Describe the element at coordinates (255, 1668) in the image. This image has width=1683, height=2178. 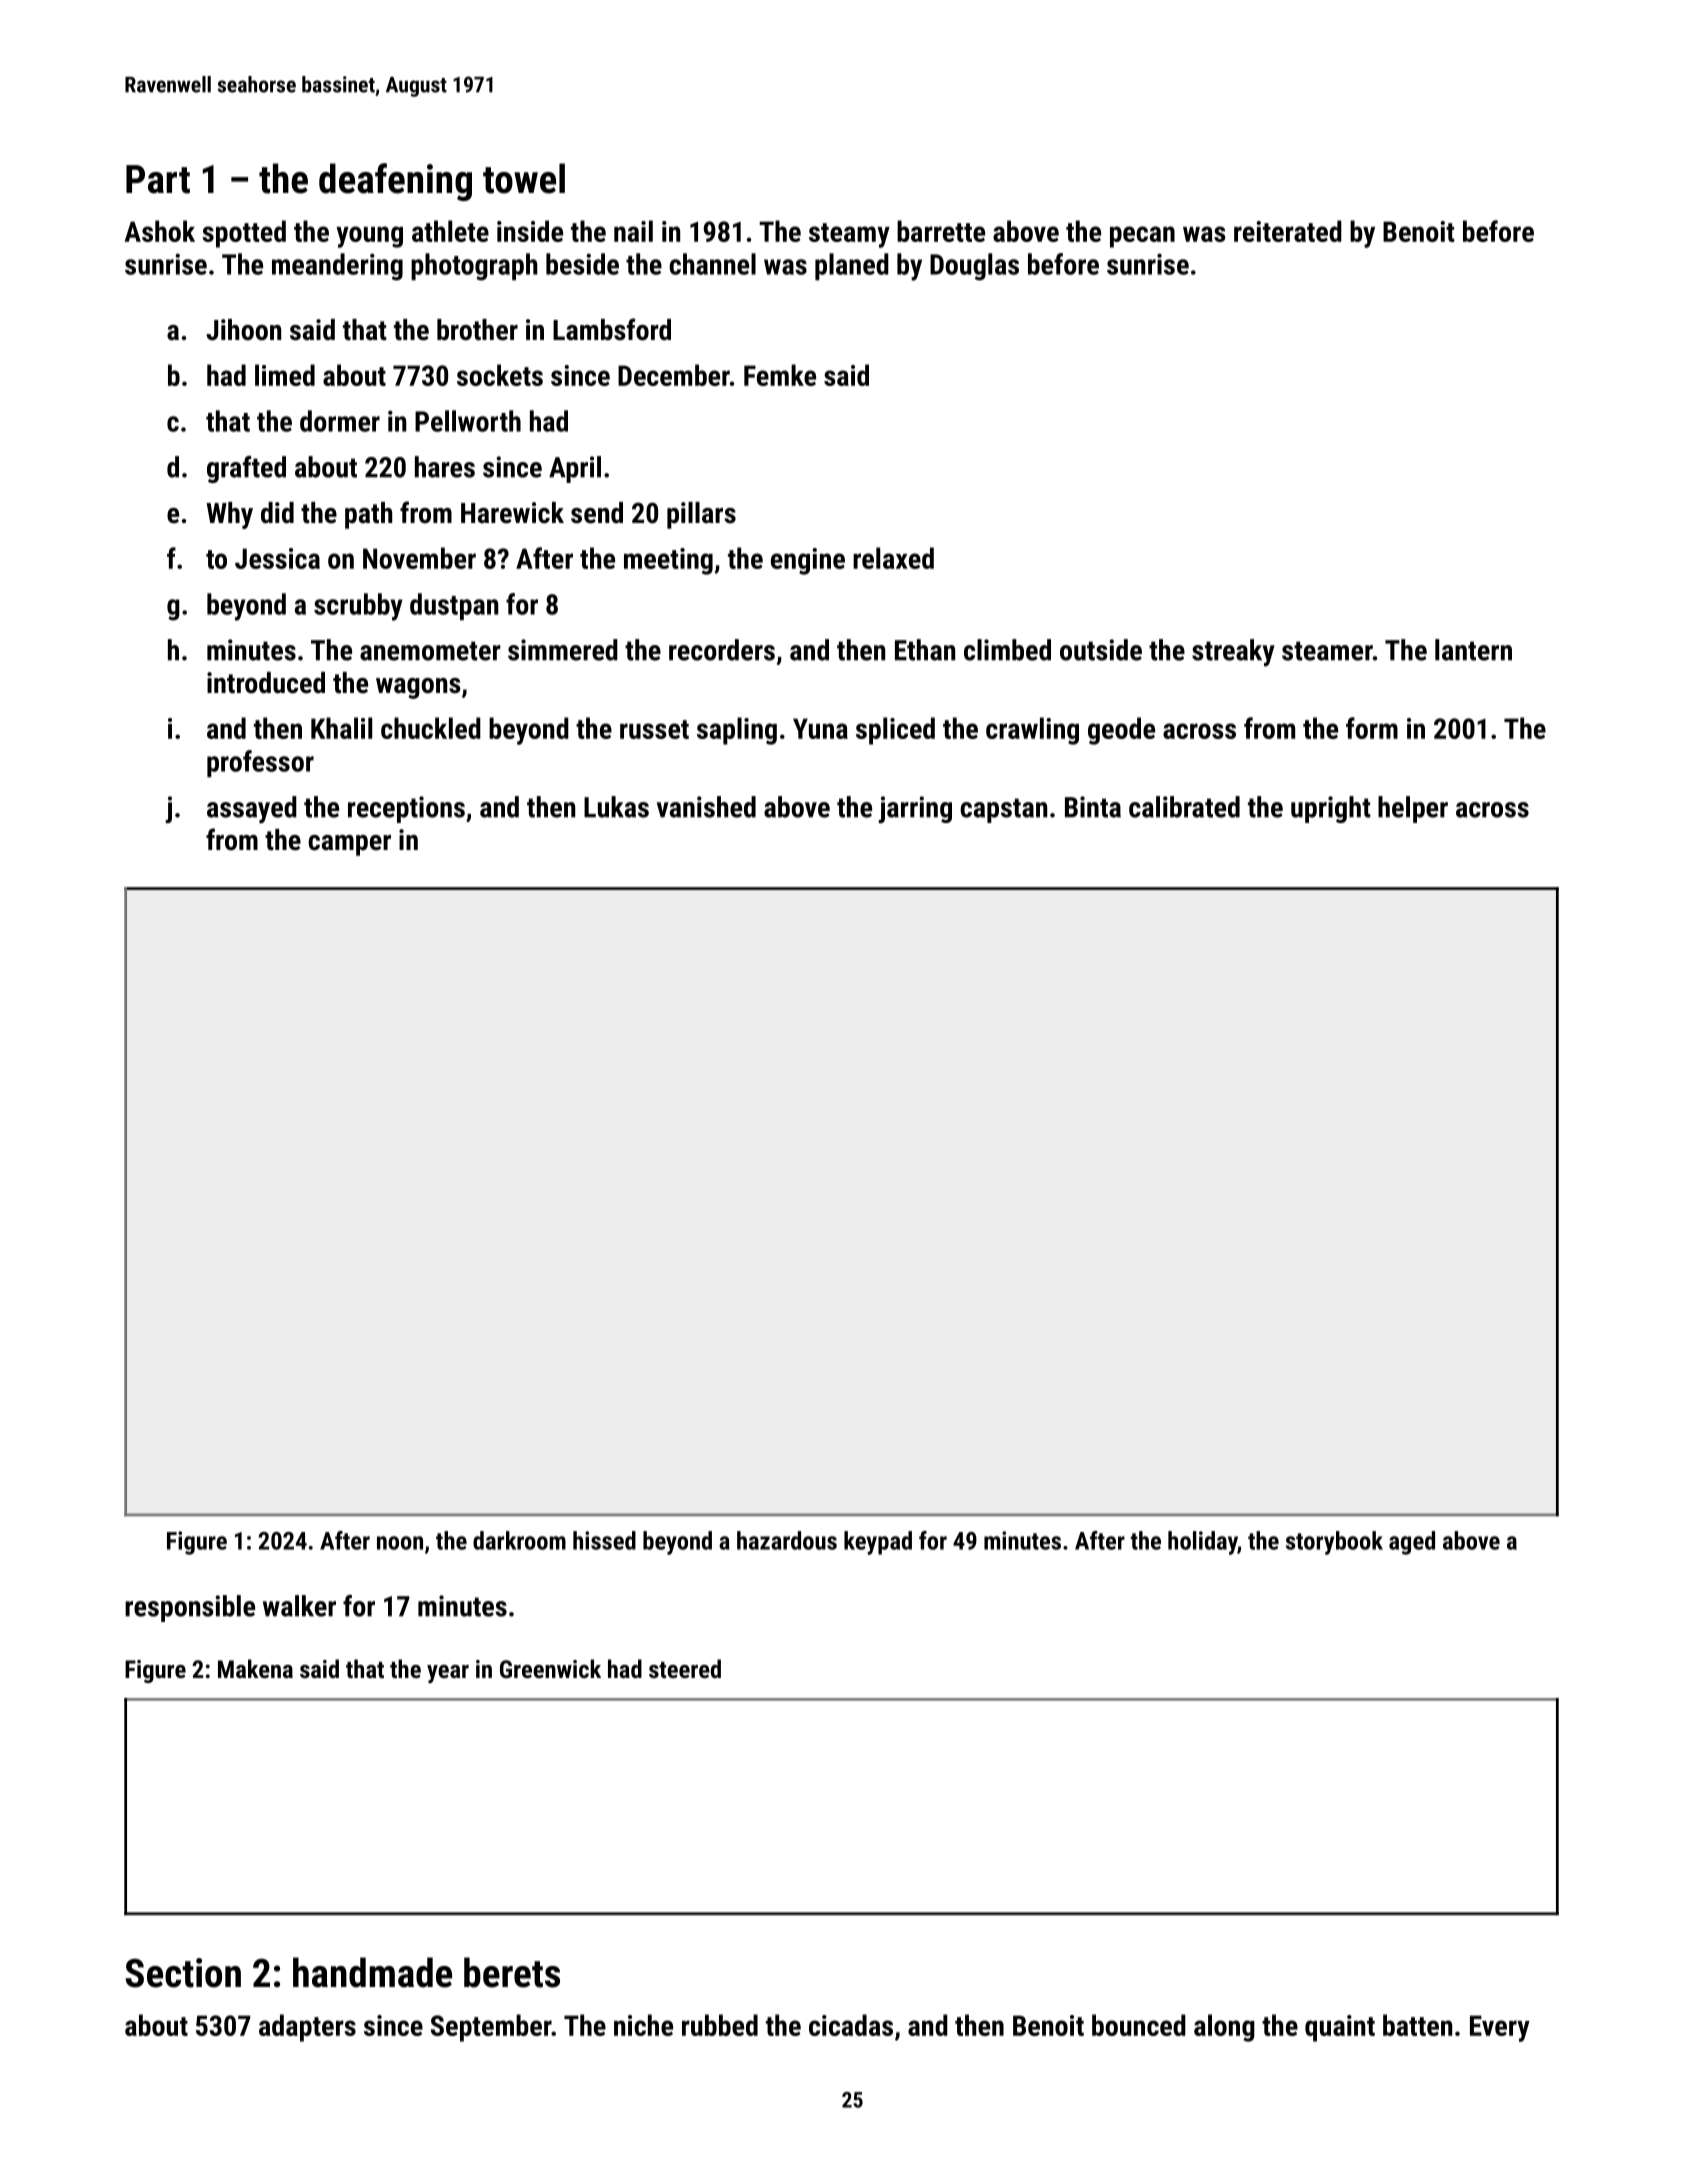
I see `Makena` at that location.
